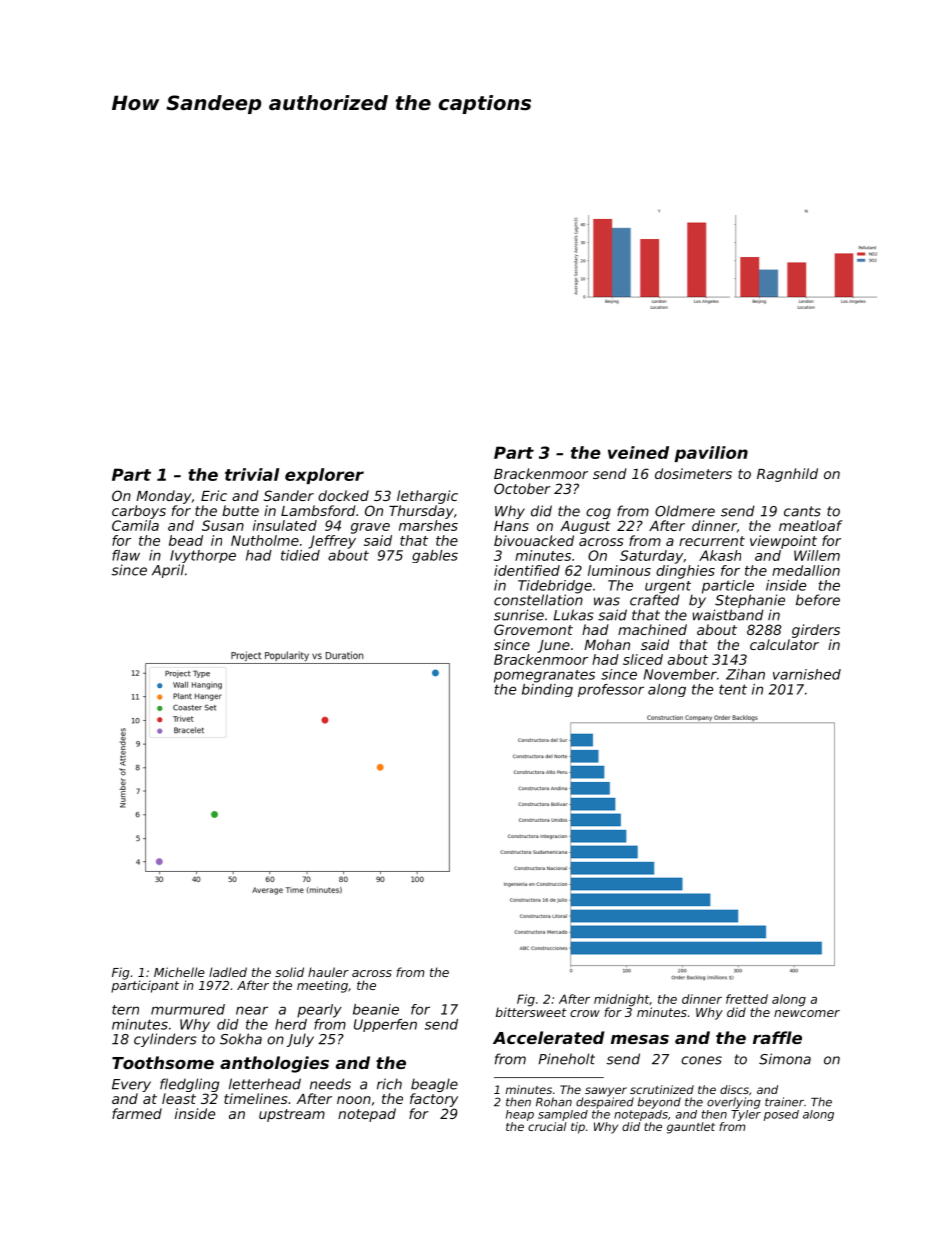  Describe the element at coordinates (817, 555) in the screenshot. I see `Willem` at that location.
